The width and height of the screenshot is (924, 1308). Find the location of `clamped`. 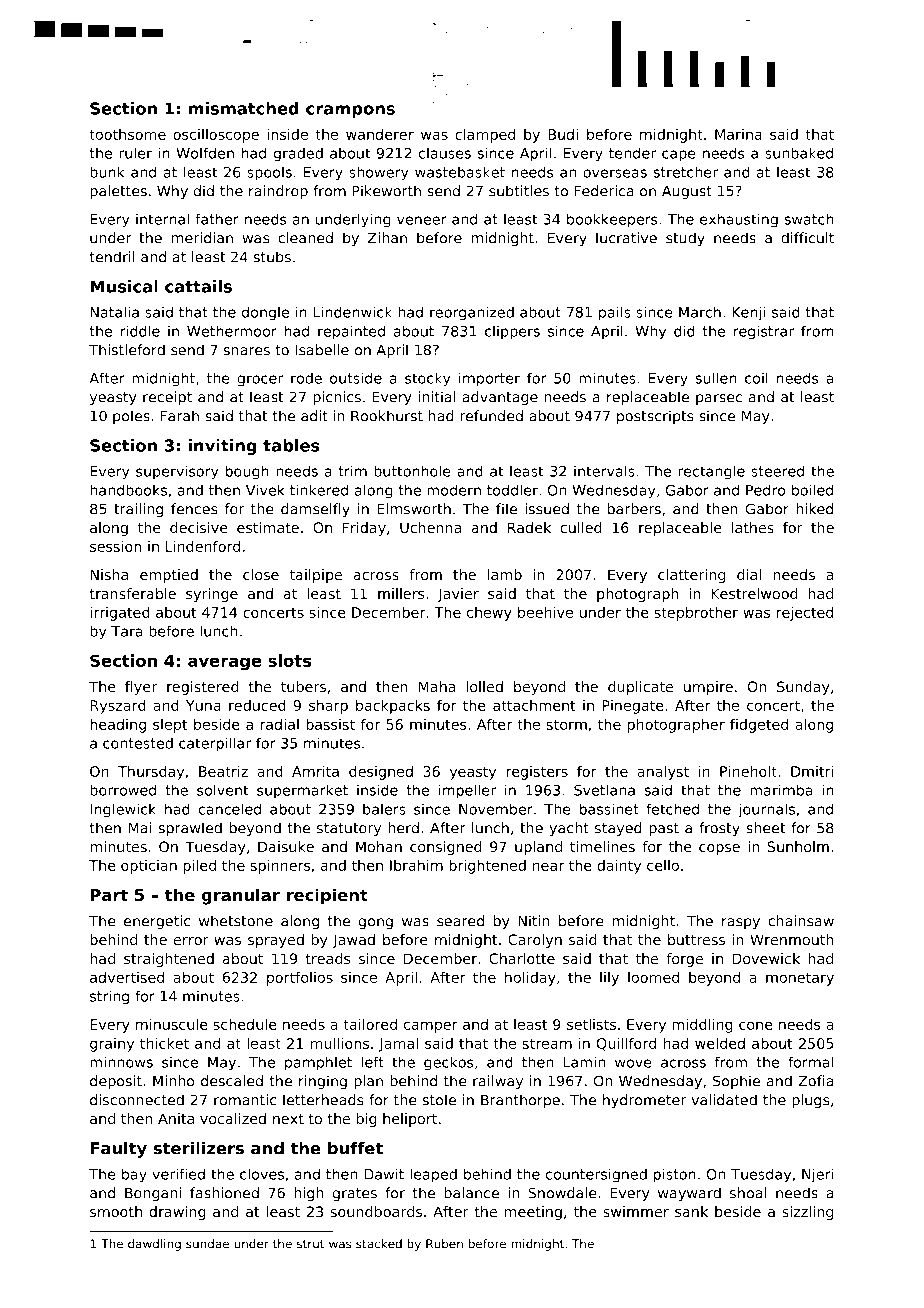

clamped is located at coordinates (485, 136).
